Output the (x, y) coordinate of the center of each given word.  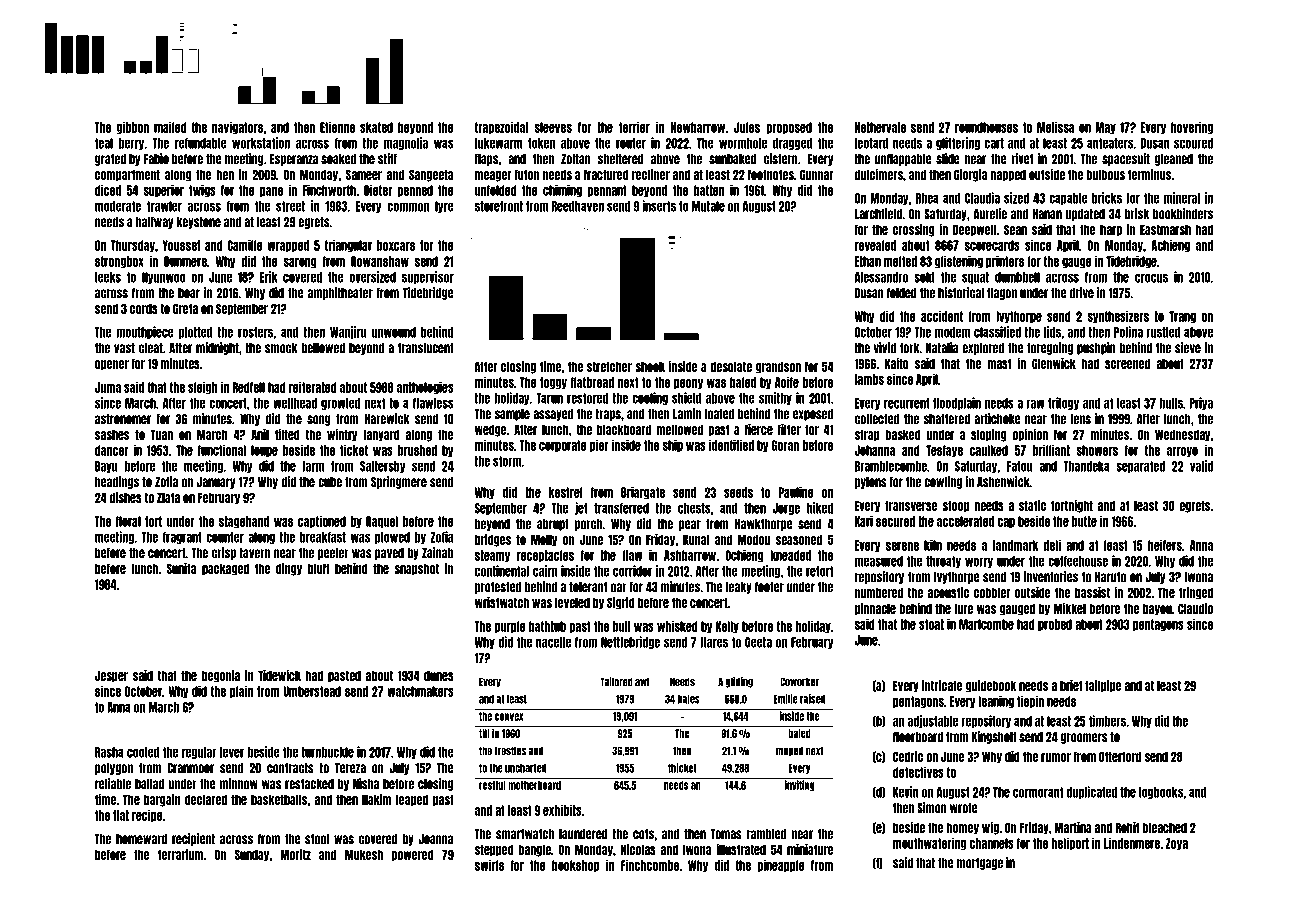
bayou (1157, 609)
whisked (677, 626)
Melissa (1055, 127)
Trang (1182, 317)
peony (688, 384)
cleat (151, 348)
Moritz (295, 854)
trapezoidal (501, 127)
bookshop (575, 866)
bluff (319, 568)
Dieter (378, 190)
